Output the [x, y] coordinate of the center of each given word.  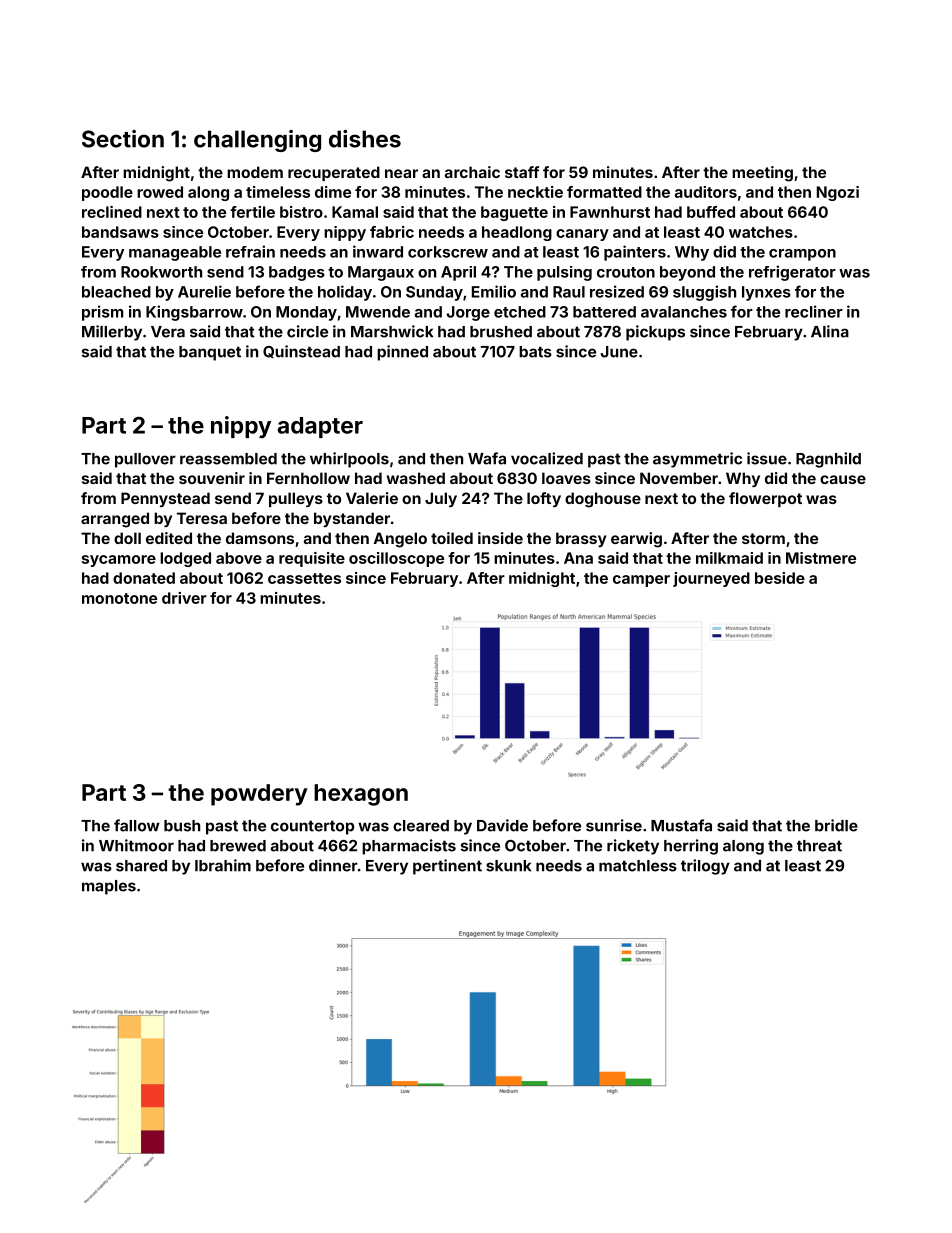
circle [307, 331]
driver [184, 598]
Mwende [378, 312]
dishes [365, 139]
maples [109, 887]
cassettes [304, 578]
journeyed [711, 579]
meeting [762, 174]
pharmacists [409, 847]
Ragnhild [828, 460]
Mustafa [681, 825]
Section [123, 139]
